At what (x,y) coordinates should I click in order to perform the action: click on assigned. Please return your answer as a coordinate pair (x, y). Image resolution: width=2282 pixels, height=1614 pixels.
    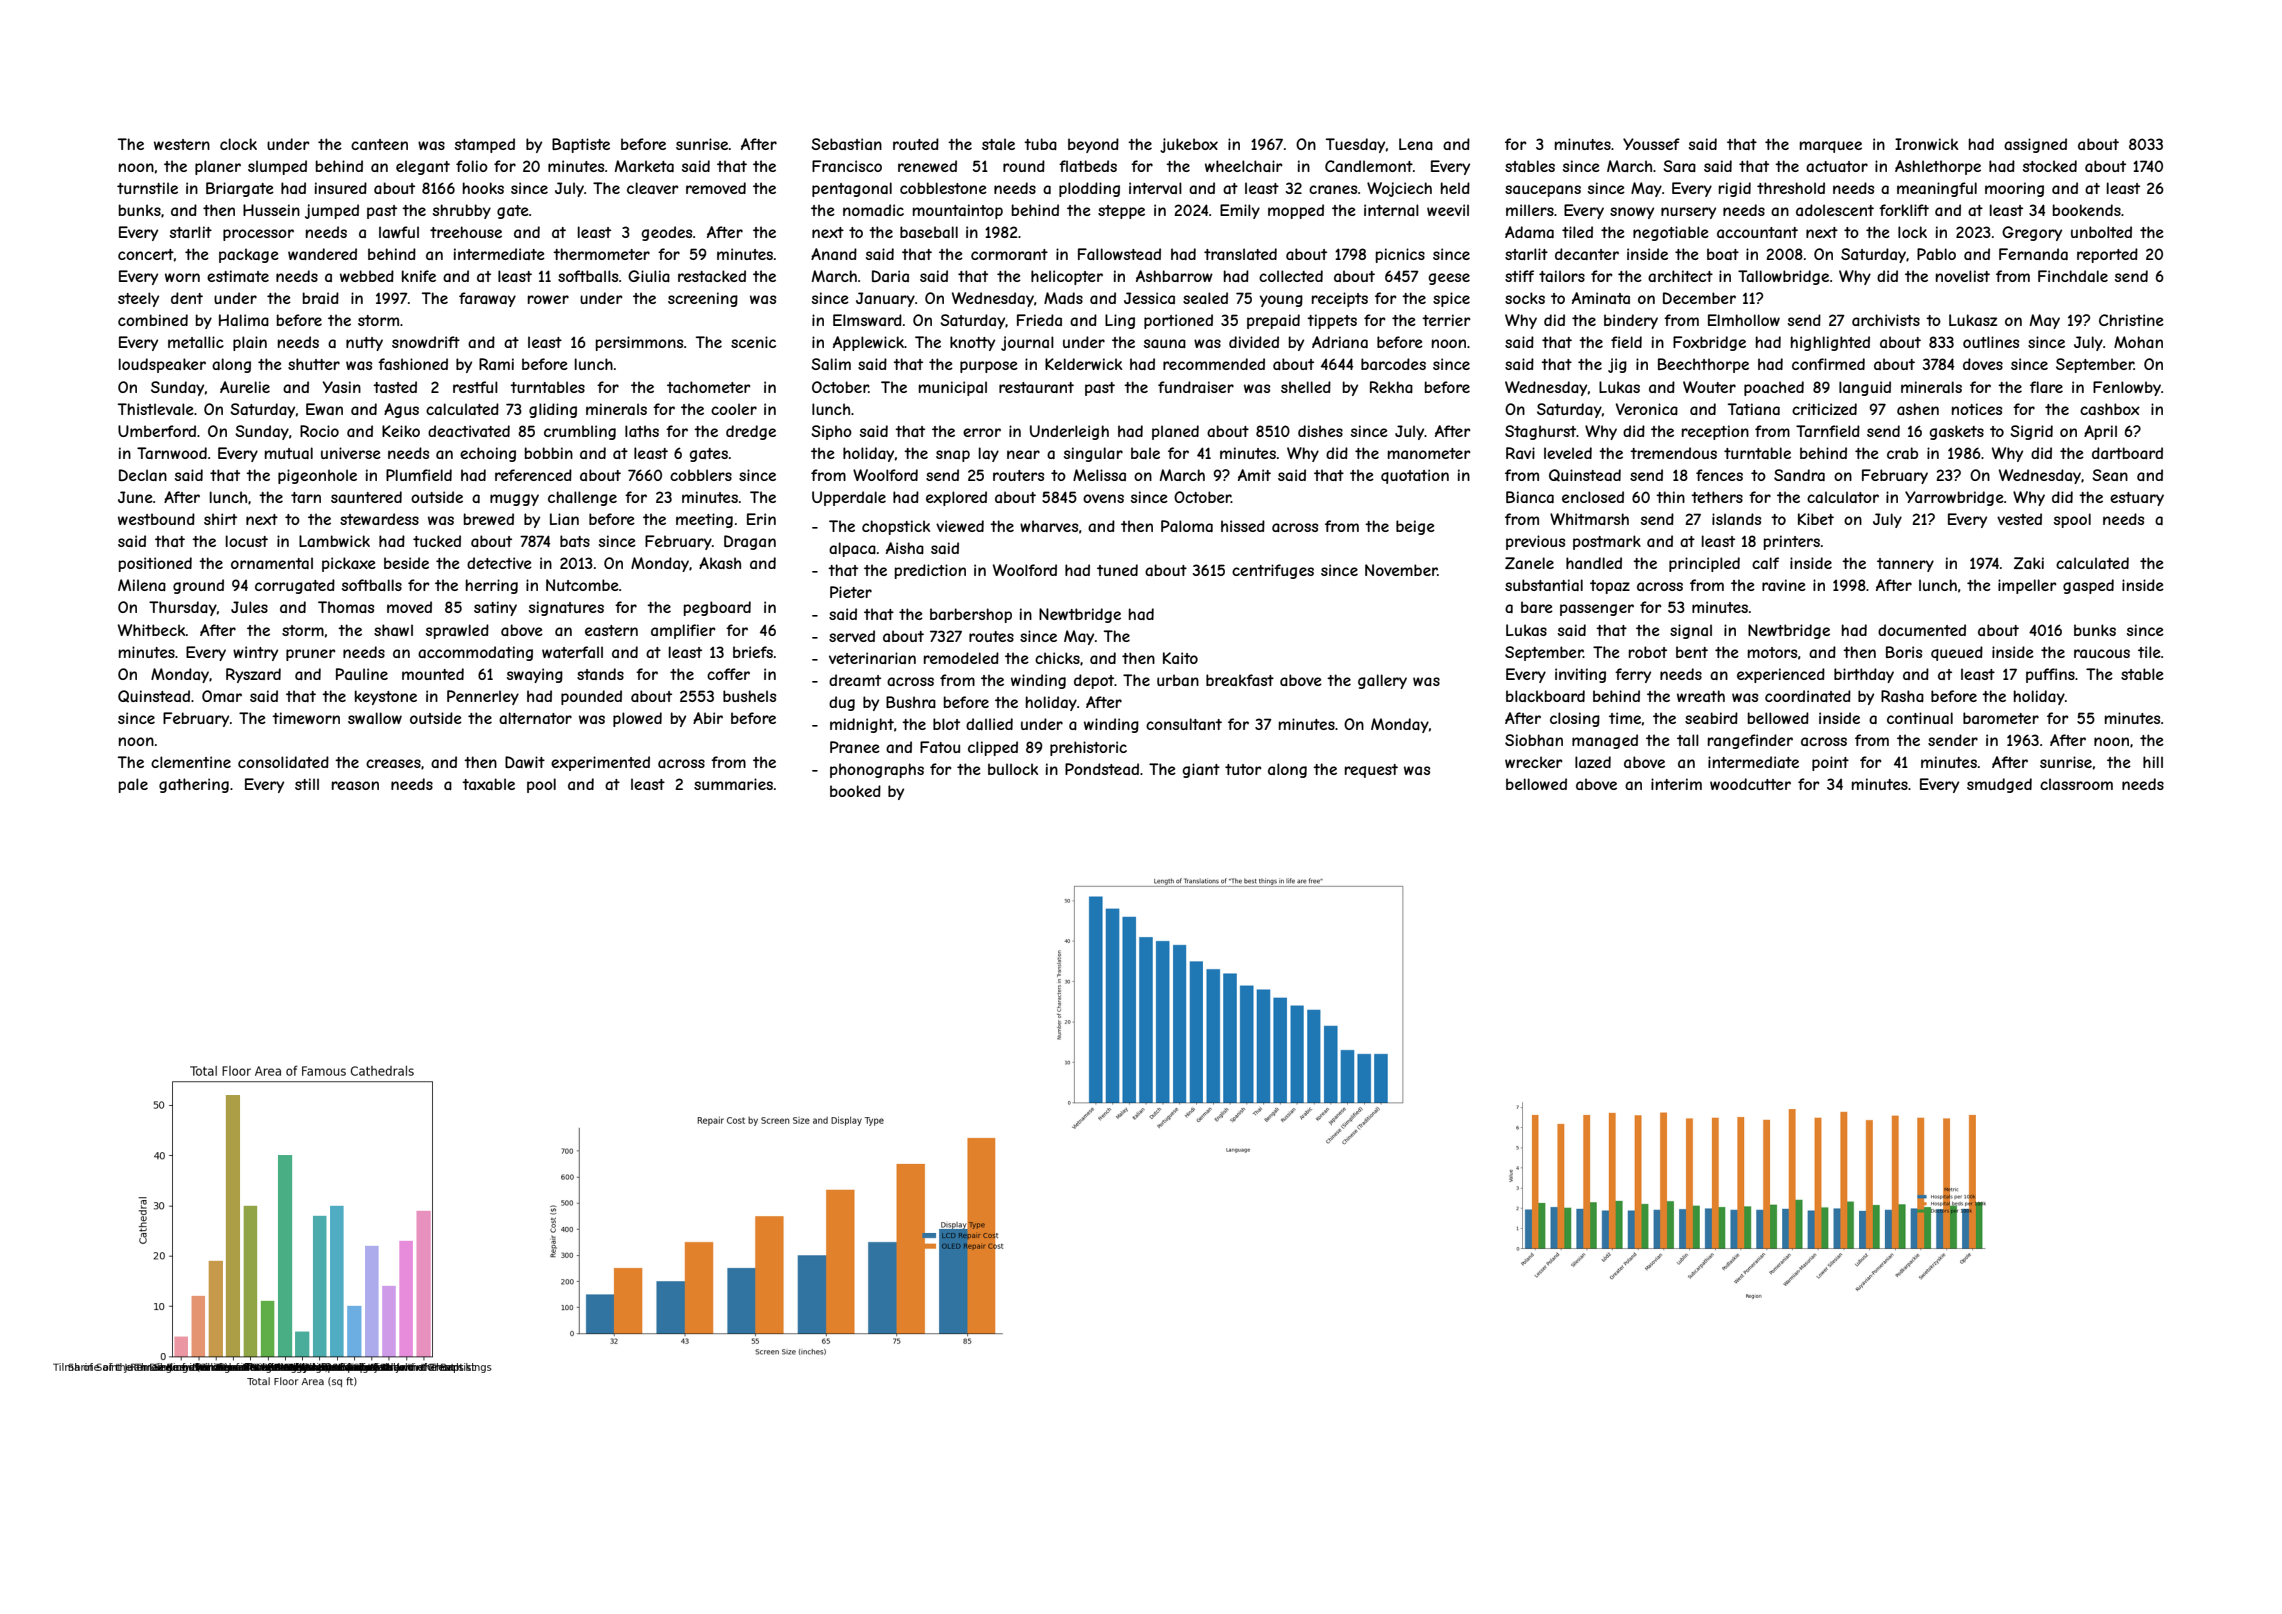
    Looking at the image, I should click on (2035, 145).
